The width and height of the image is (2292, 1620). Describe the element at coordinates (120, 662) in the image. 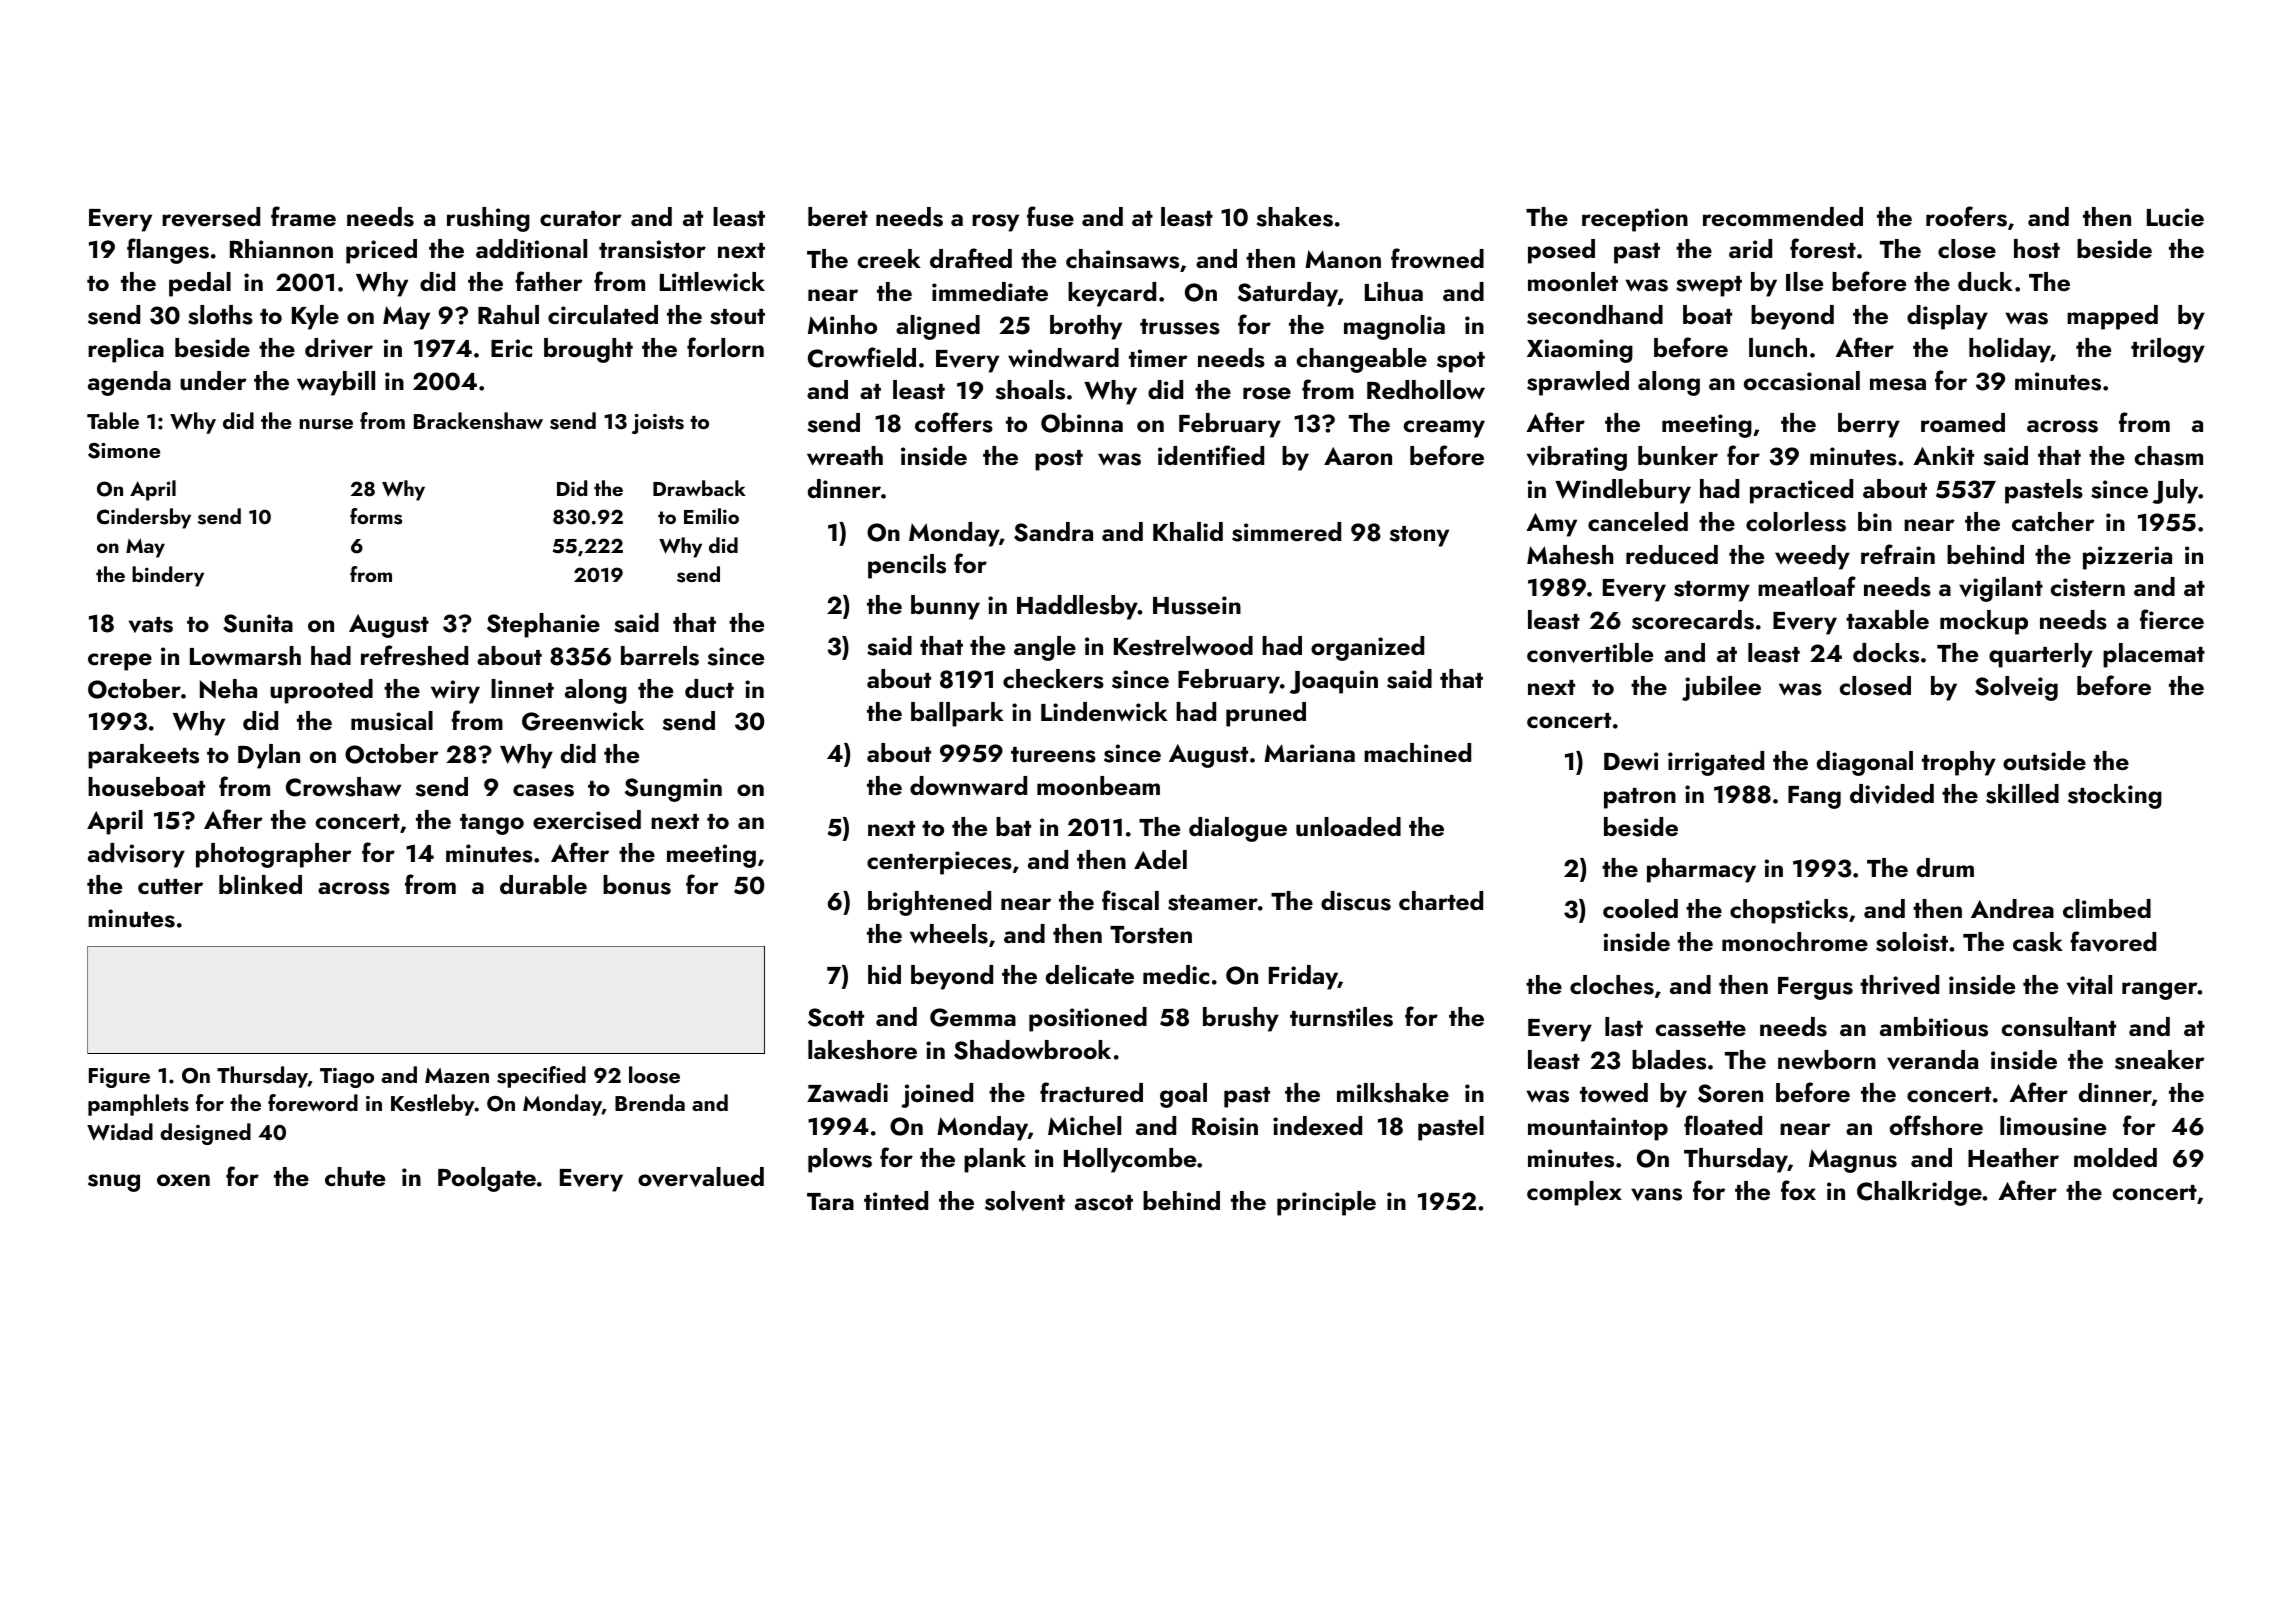

I see `crepe` at that location.
